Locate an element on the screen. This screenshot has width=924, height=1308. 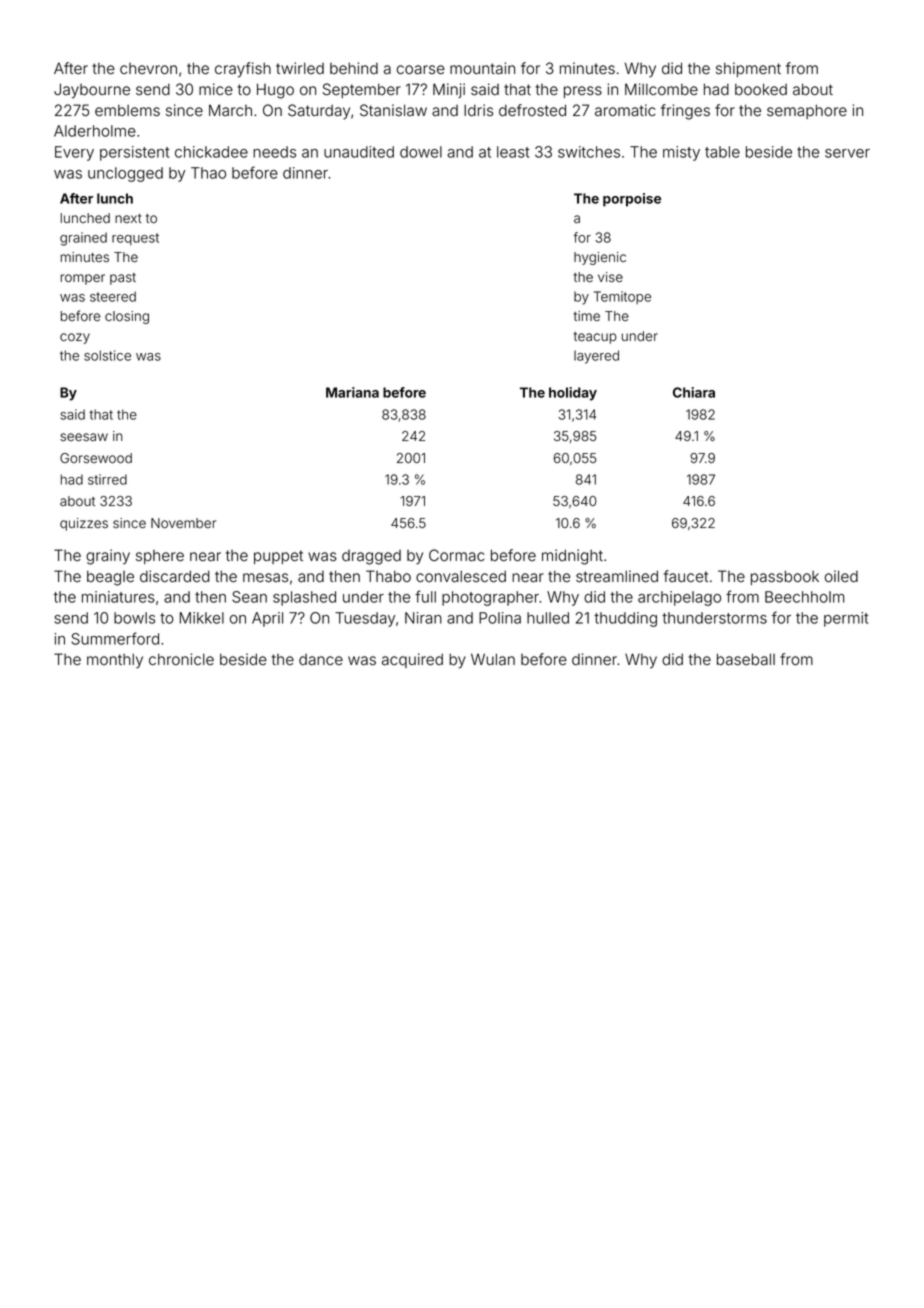
past is located at coordinates (123, 279).
